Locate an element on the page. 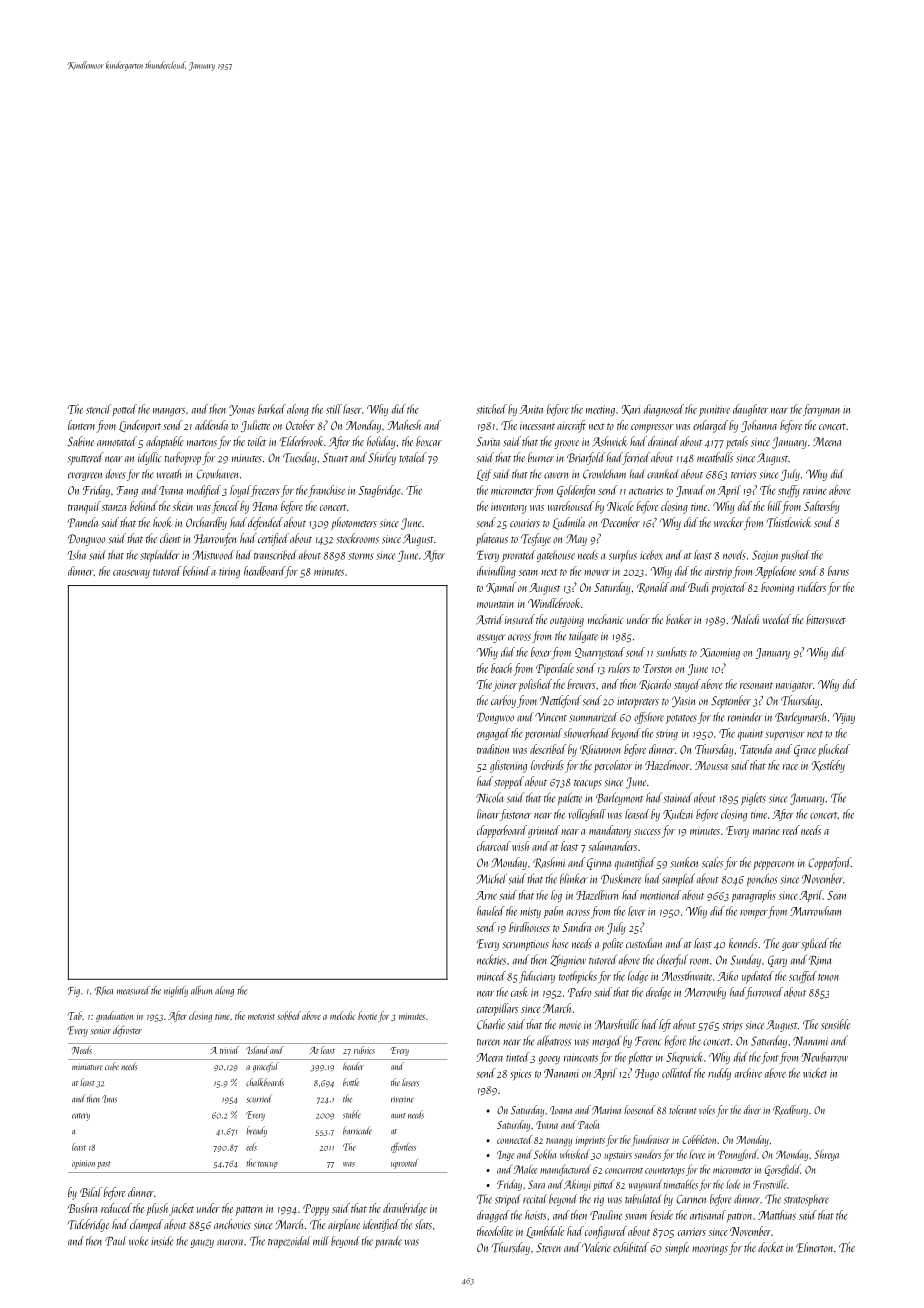 This document has height=1308, width=924. gauzy is located at coordinates (202, 1243).
